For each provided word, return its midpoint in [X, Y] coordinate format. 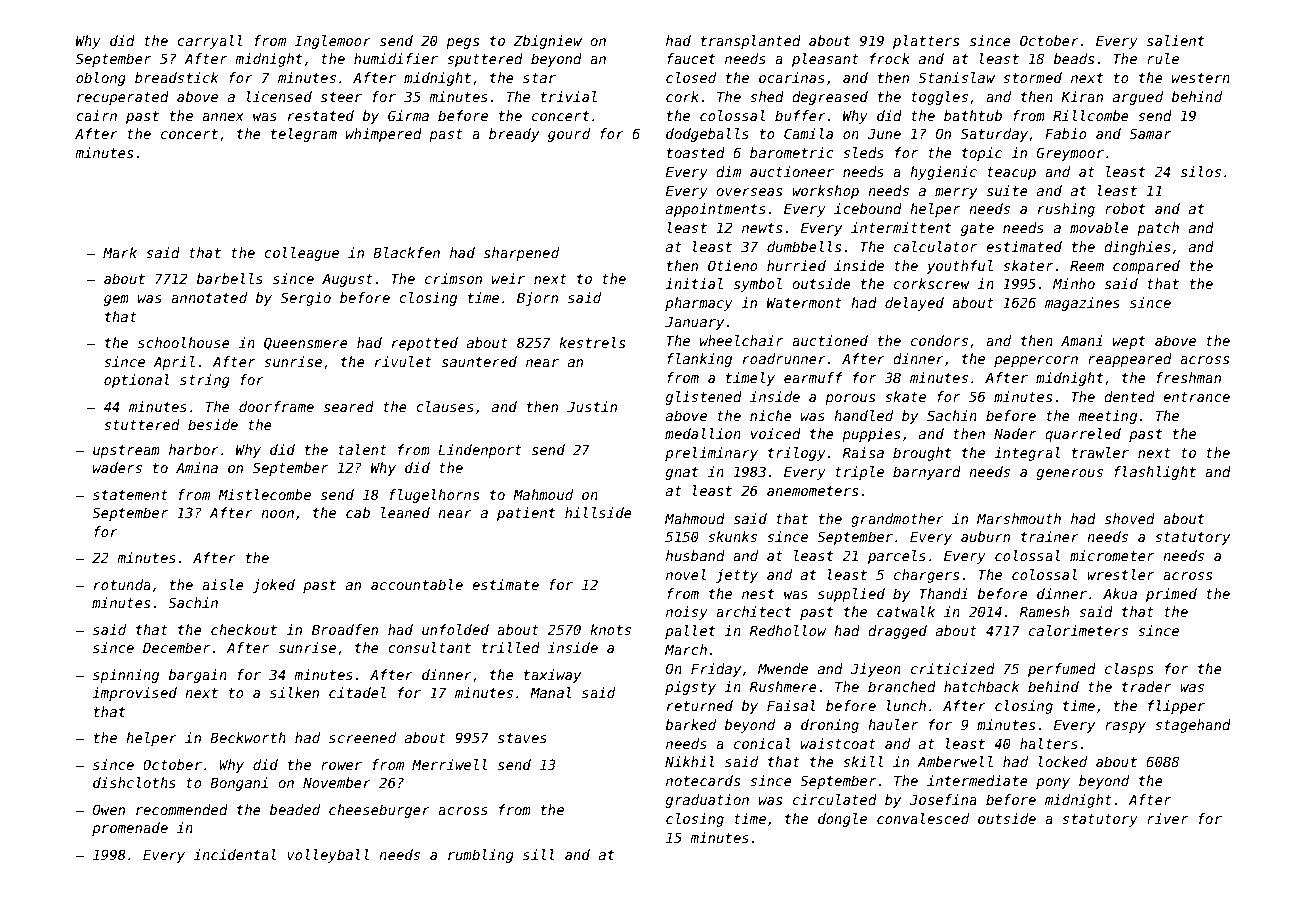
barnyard [927, 473]
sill [539, 854]
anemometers [812, 491]
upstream [126, 451]
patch [1158, 229]
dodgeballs [707, 135]
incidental [235, 854]
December [176, 647]
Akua [1120, 593]
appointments [716, 210]
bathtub [973, 115]
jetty [737, 576]
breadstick [176, 77]
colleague [301, 254]
